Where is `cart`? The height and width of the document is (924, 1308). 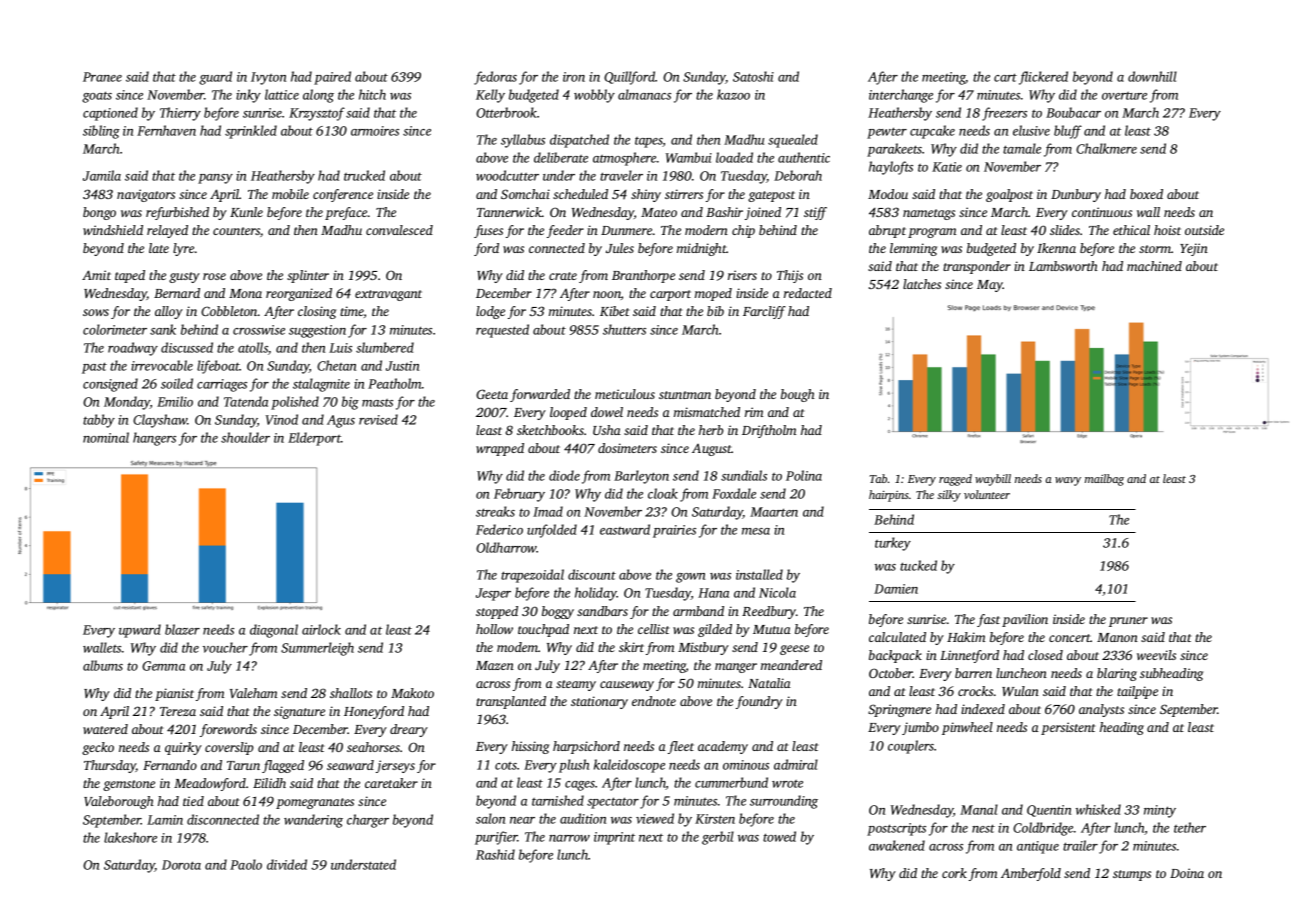
cart is located at coordinates (1005, 77).
